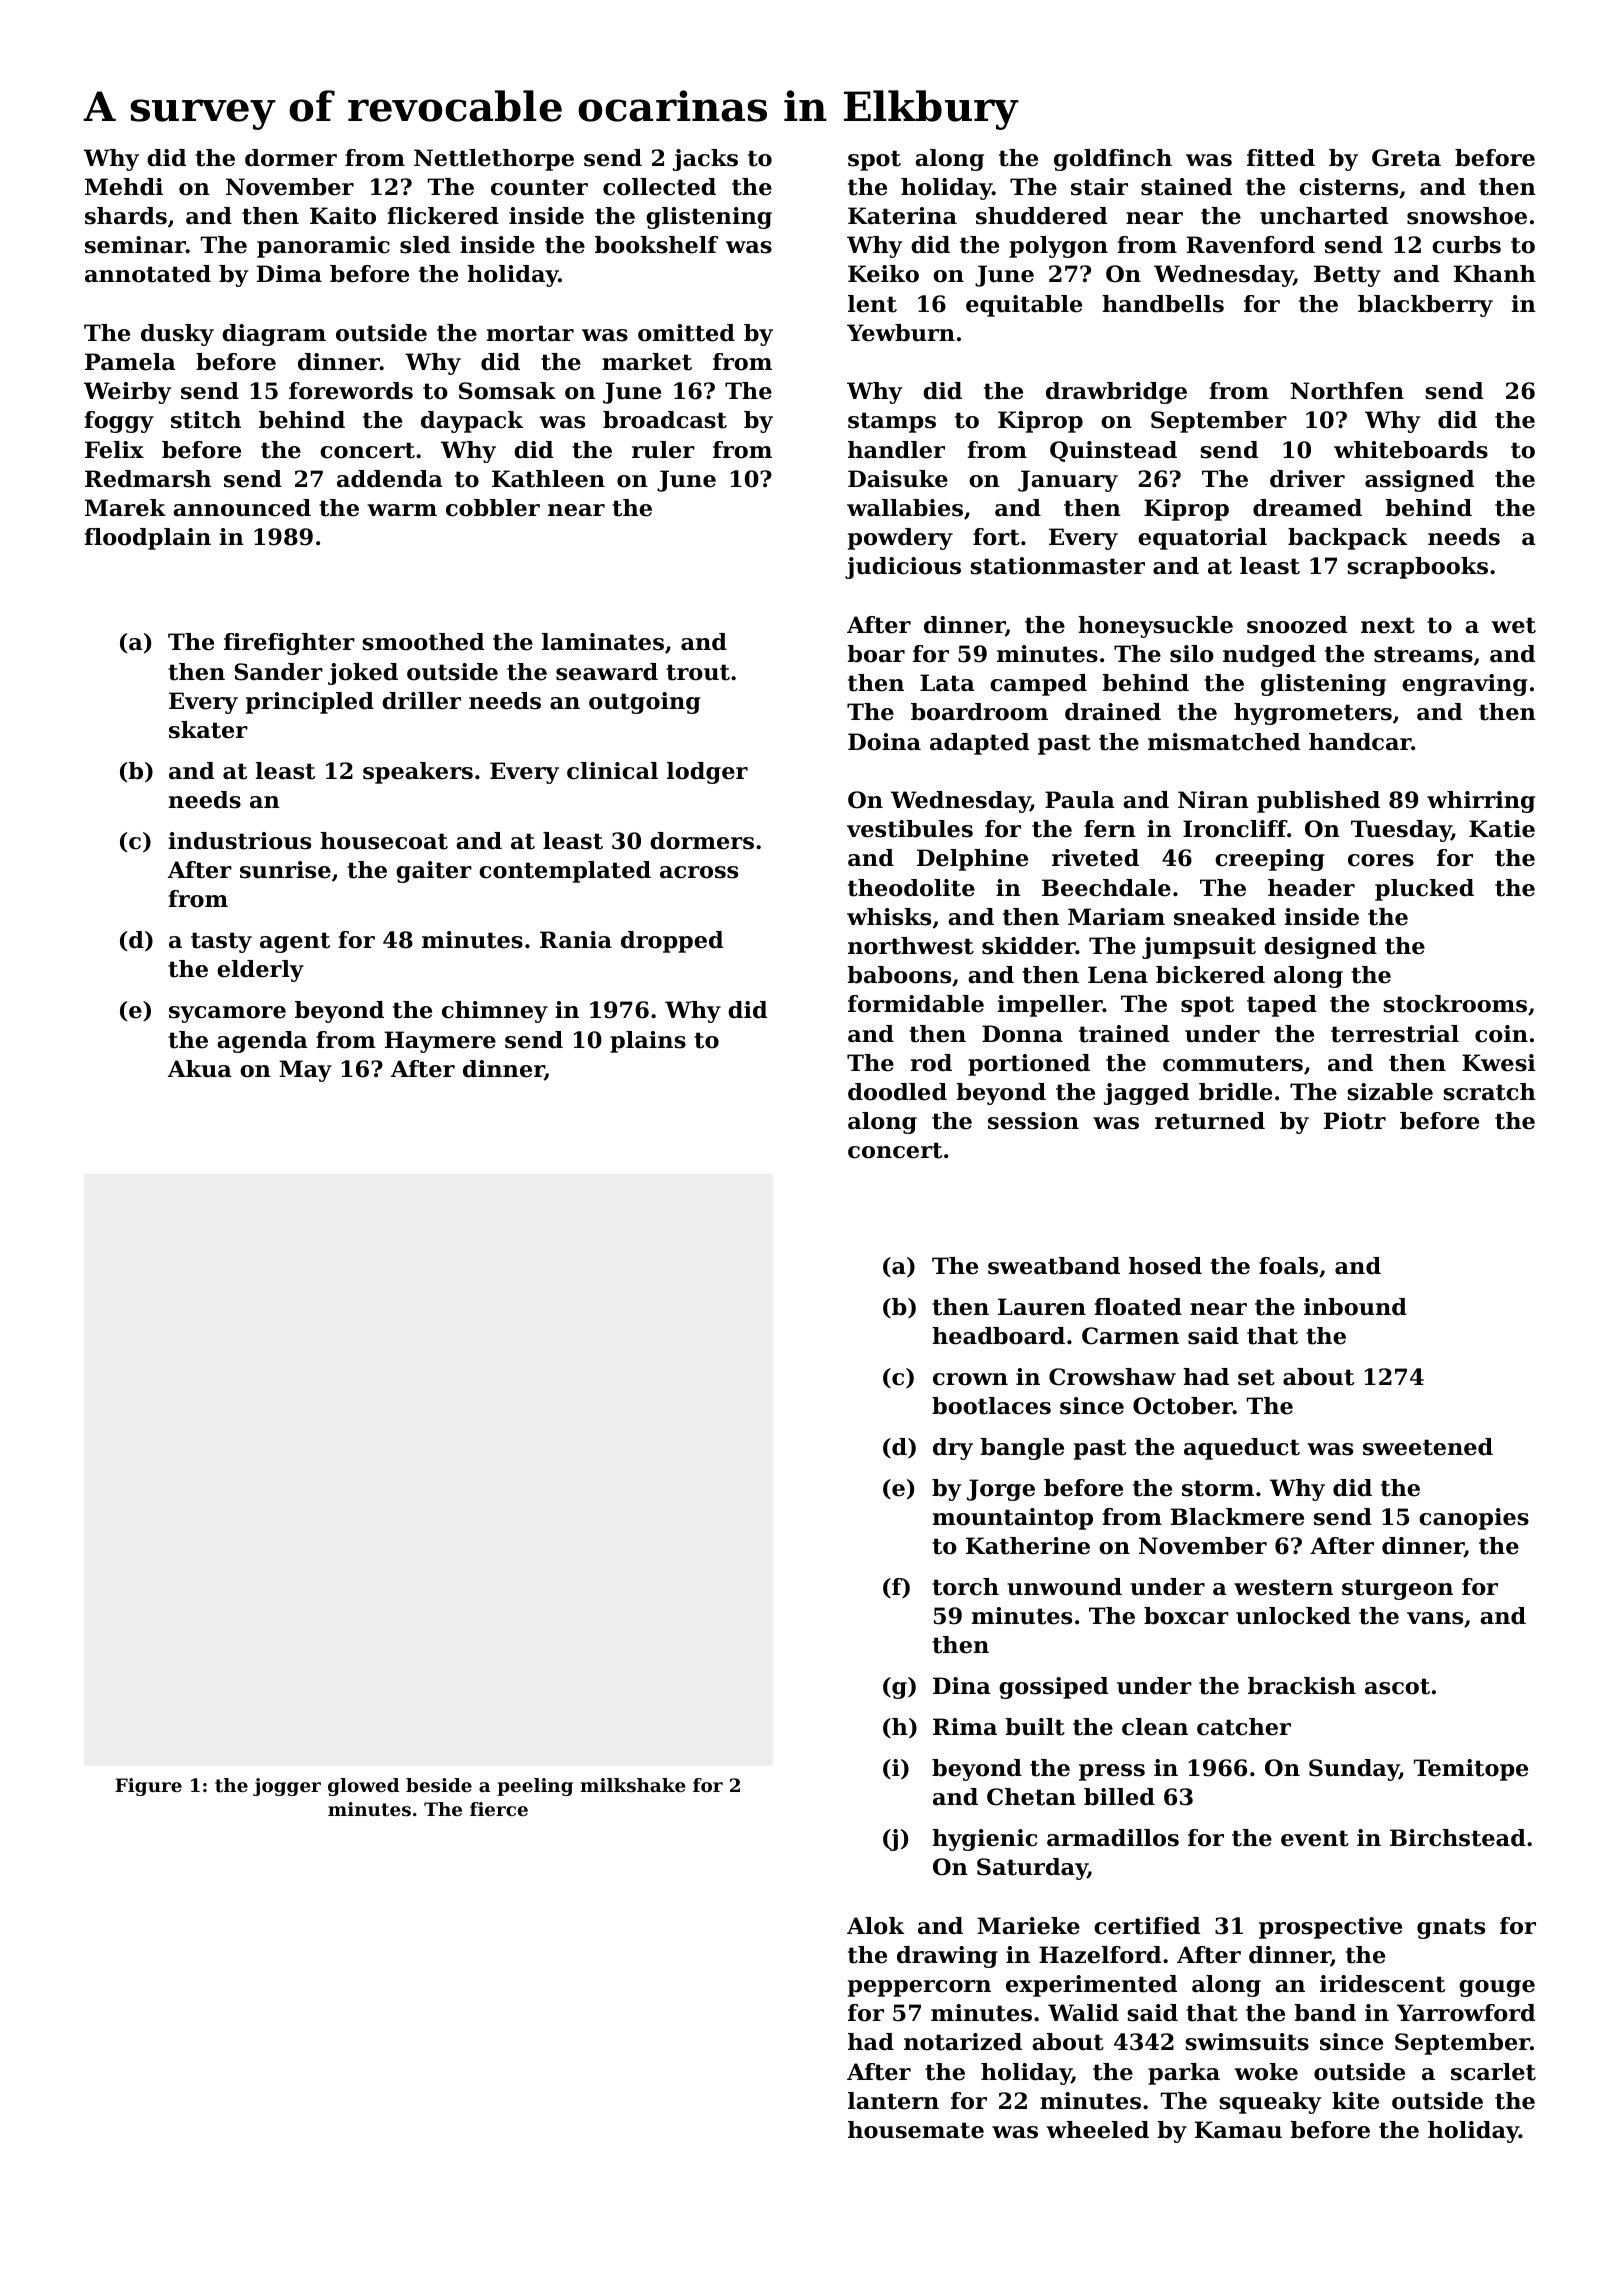  Describe the element at coordinates (402, 510) in the screenshot. I see `warm` at that location.
